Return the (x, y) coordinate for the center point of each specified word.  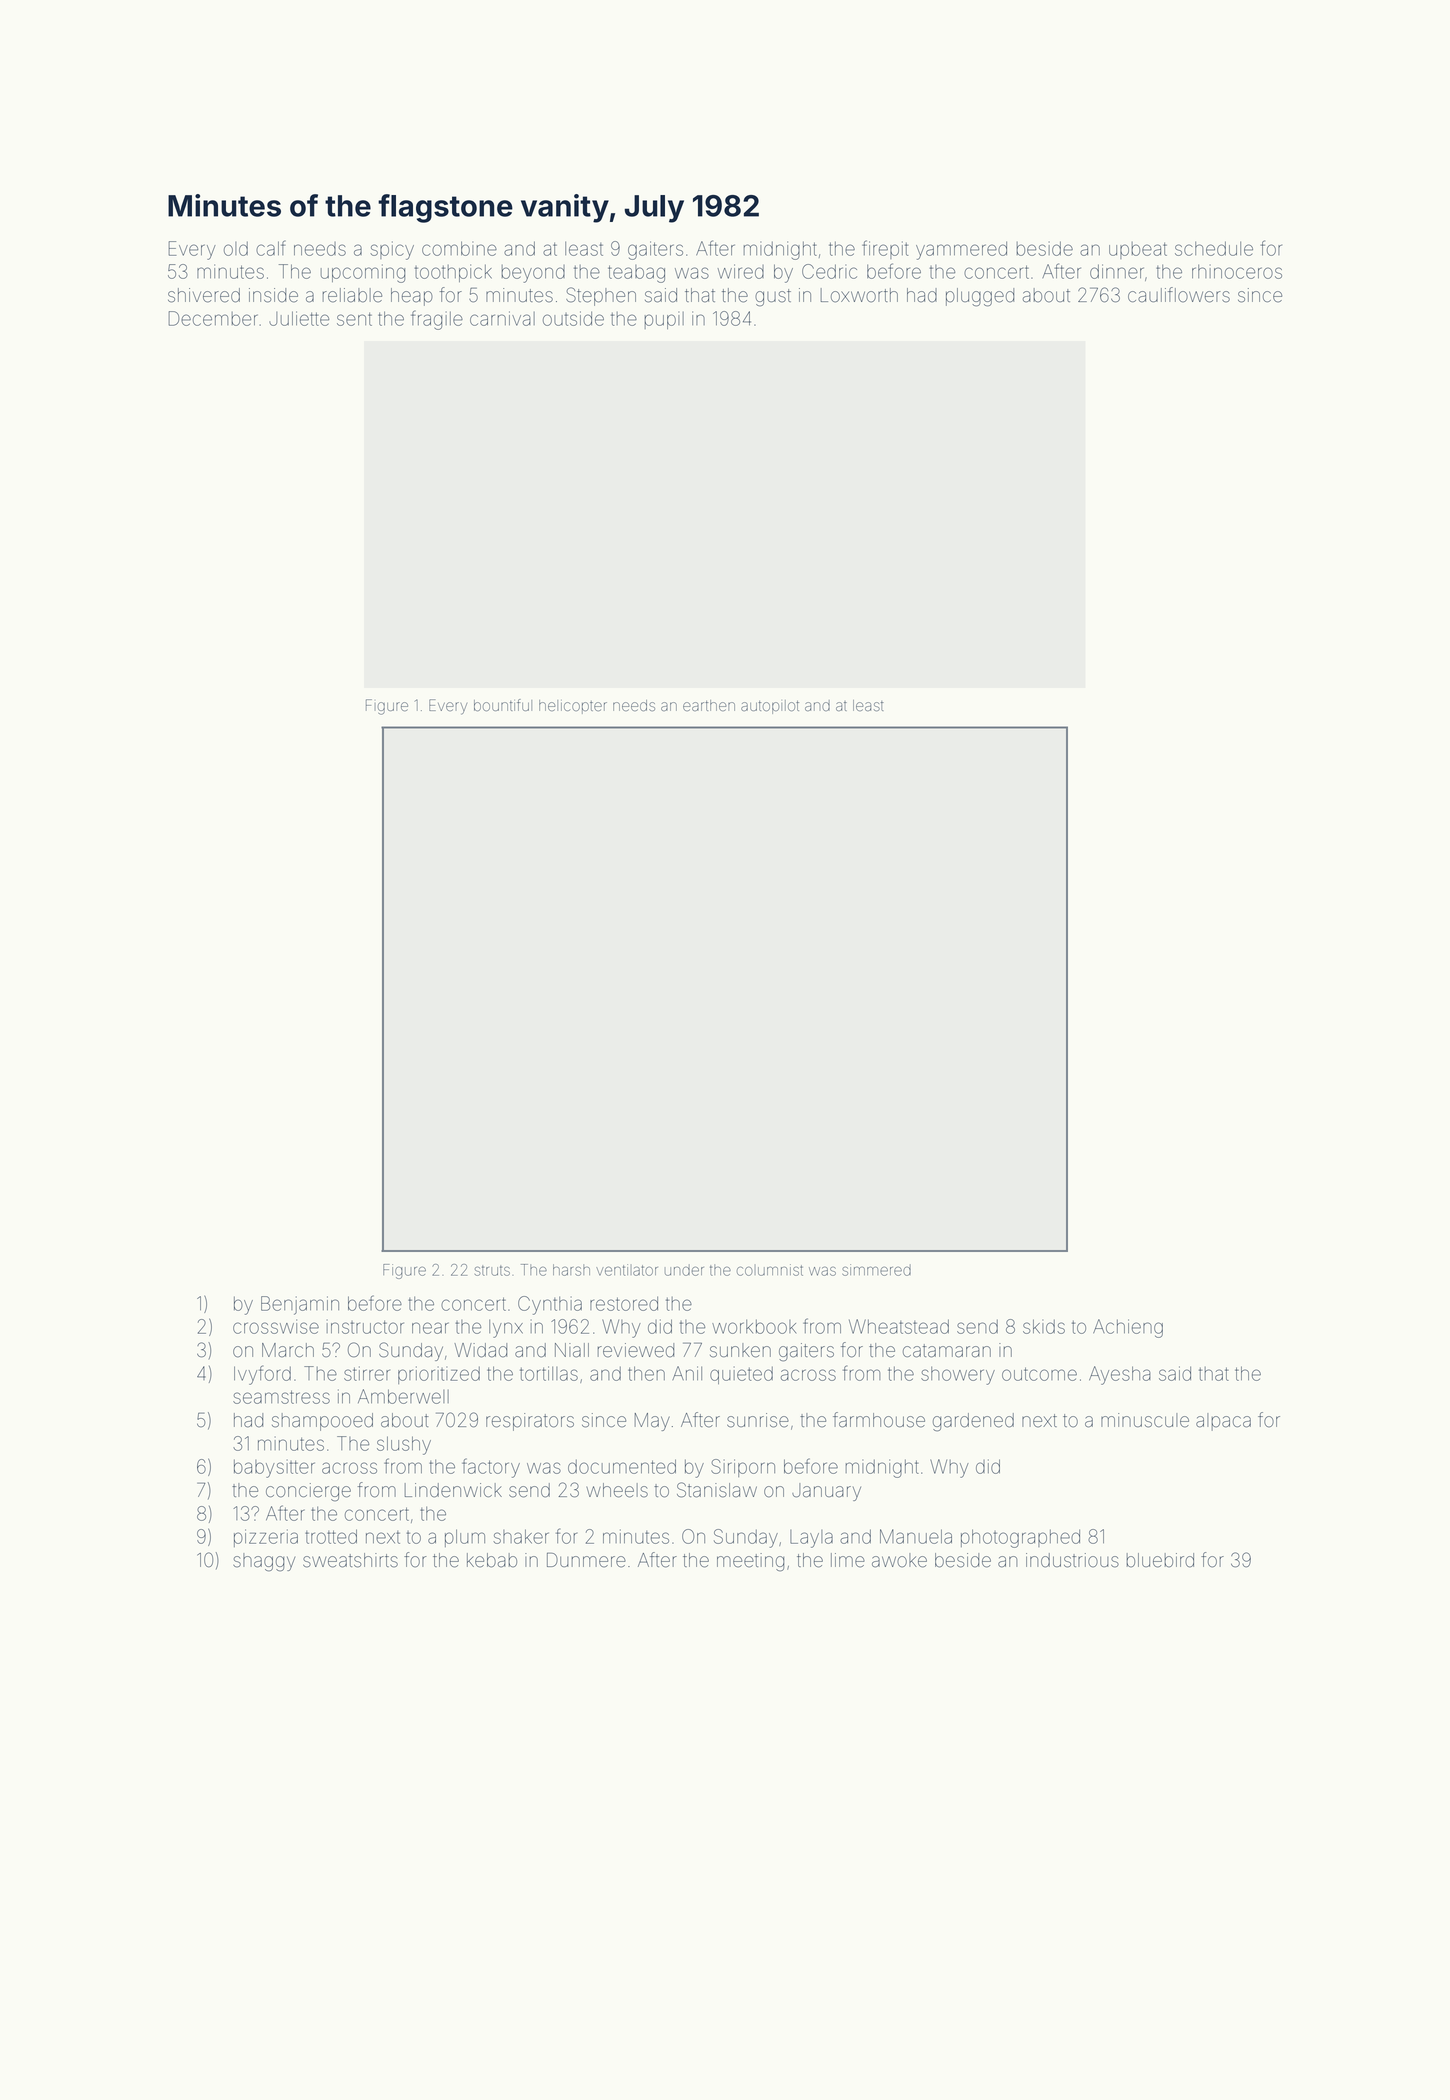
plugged (980, 297)
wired (741, 271)
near (430, 1328)
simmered (876, 1270)
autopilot (770, 707)
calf (270, 248)
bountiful (503, 705)
